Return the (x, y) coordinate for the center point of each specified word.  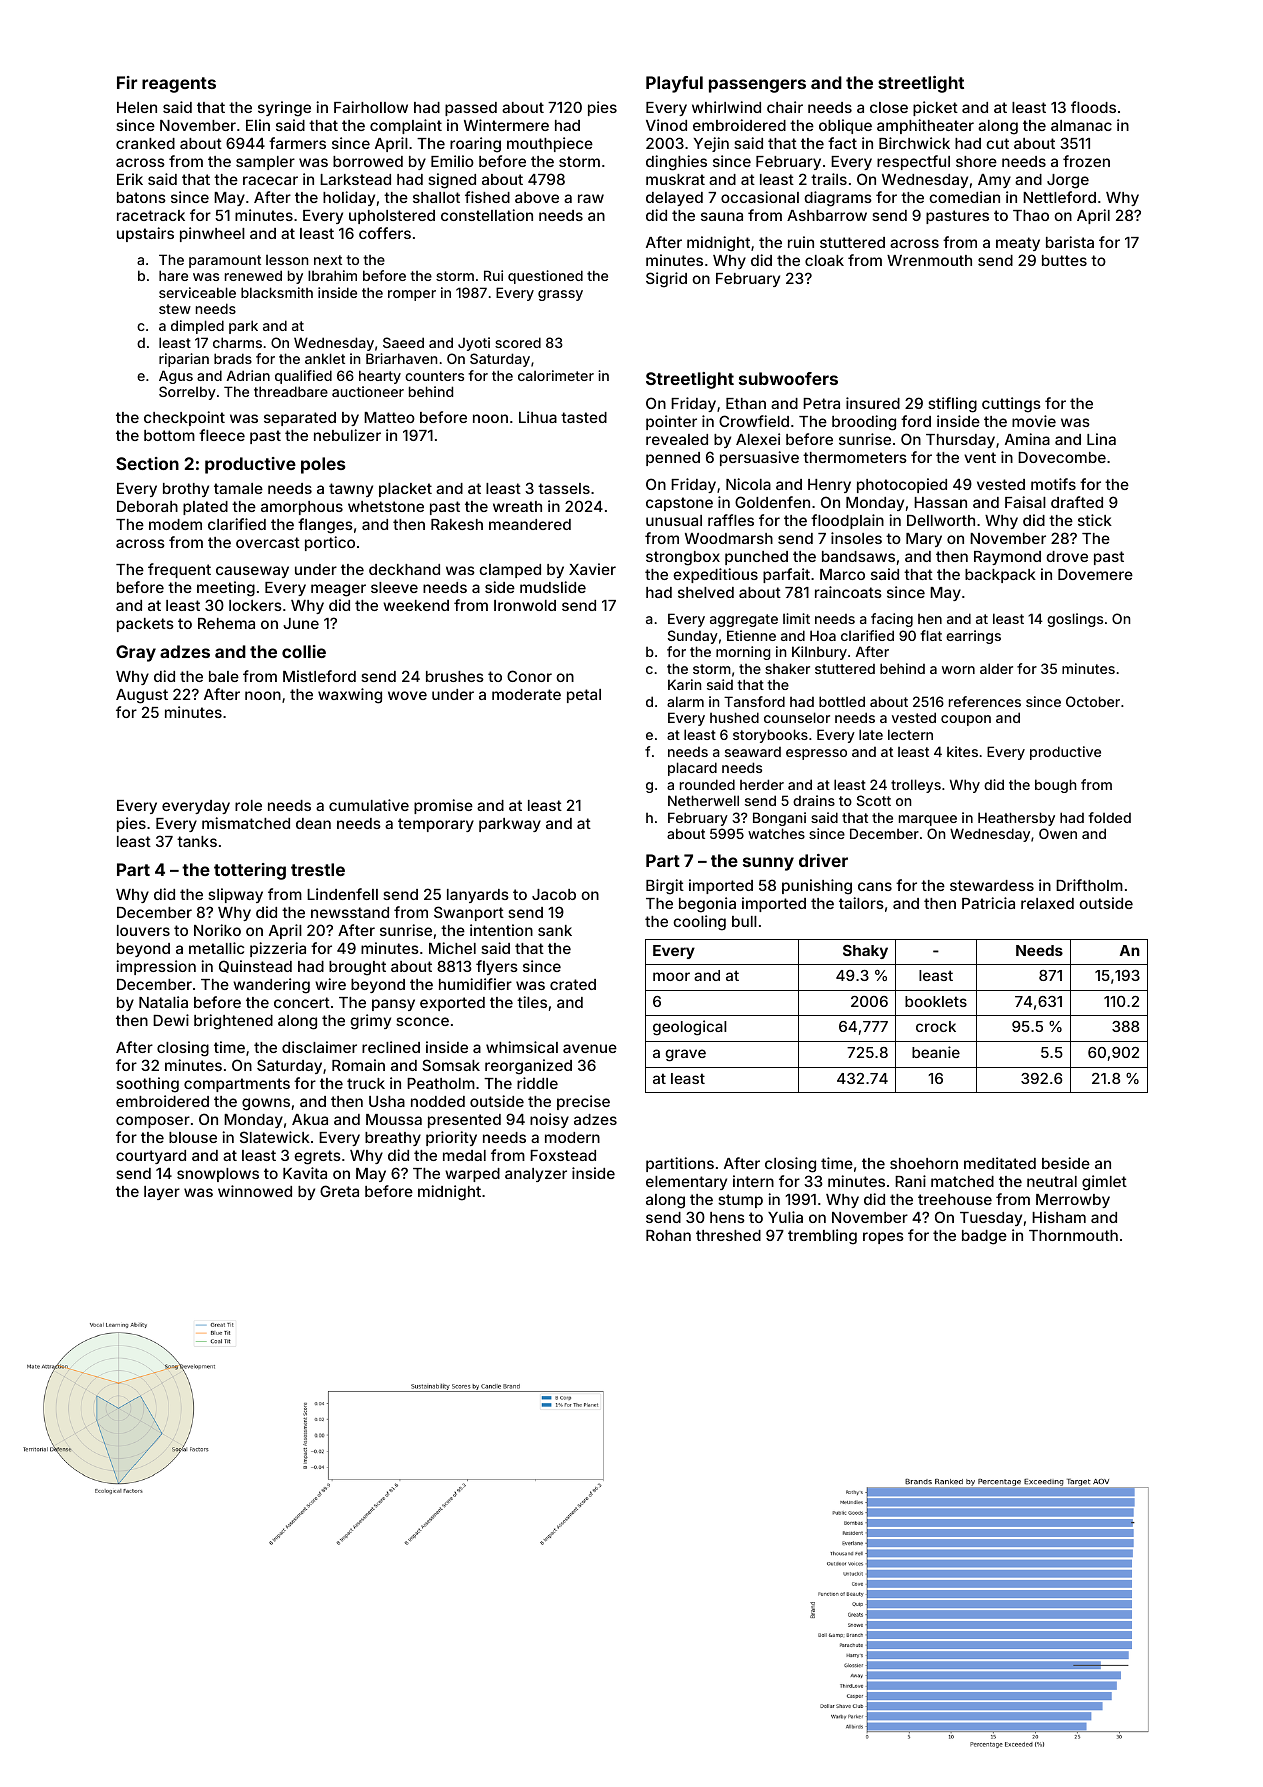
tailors (861, 903)
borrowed (368, 161)
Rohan (668, 1235)
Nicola (748, 484)
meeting (226, 589)
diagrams (838, 199)
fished (487, 197)
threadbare (291, 391)
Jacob (554, 894)
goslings (1075, 620)
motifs (1053, 484)
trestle (318, 869)
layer (162, 1193)
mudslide (553, 587)
